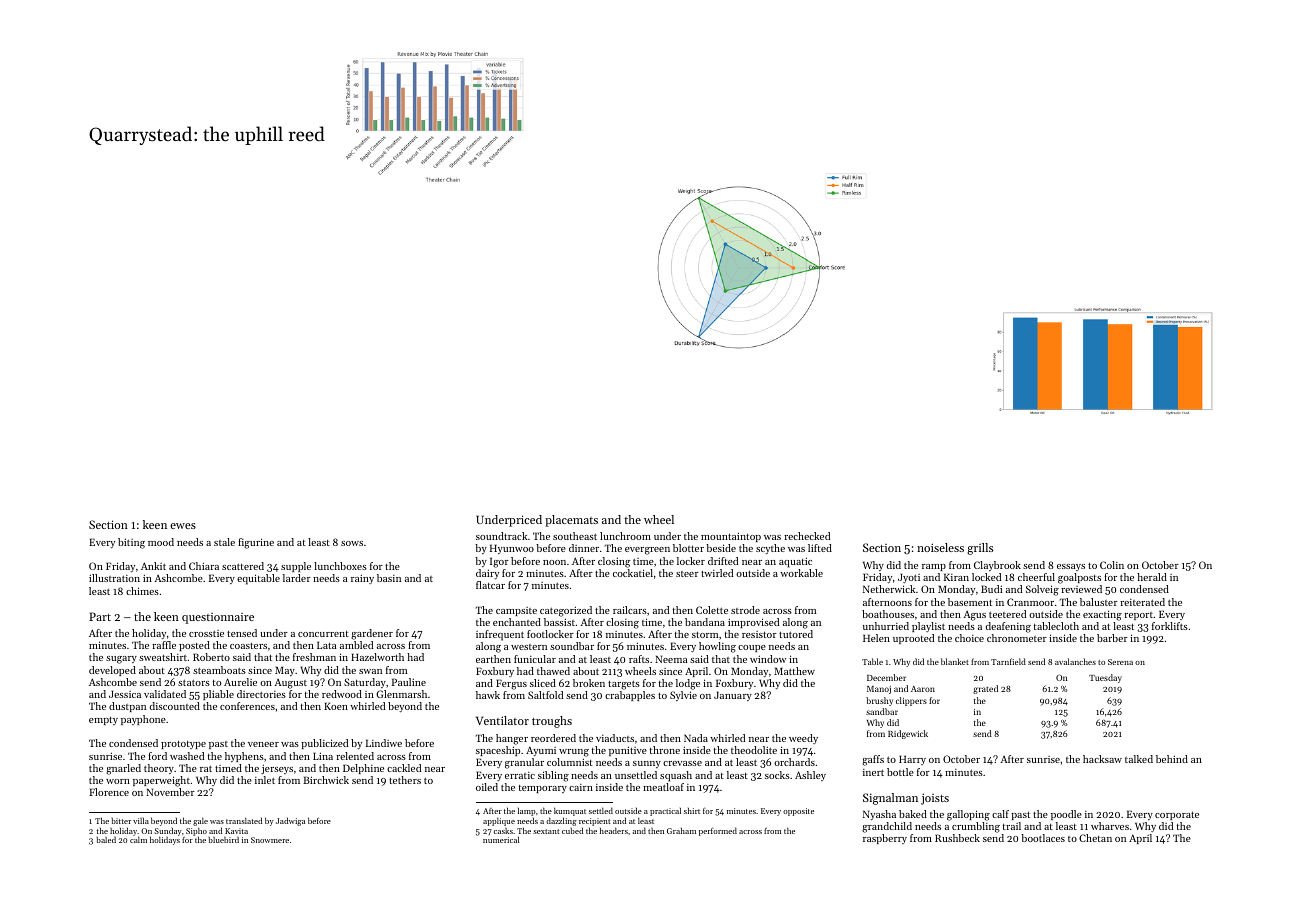  I want to click on barber, so click(1112, 638).
